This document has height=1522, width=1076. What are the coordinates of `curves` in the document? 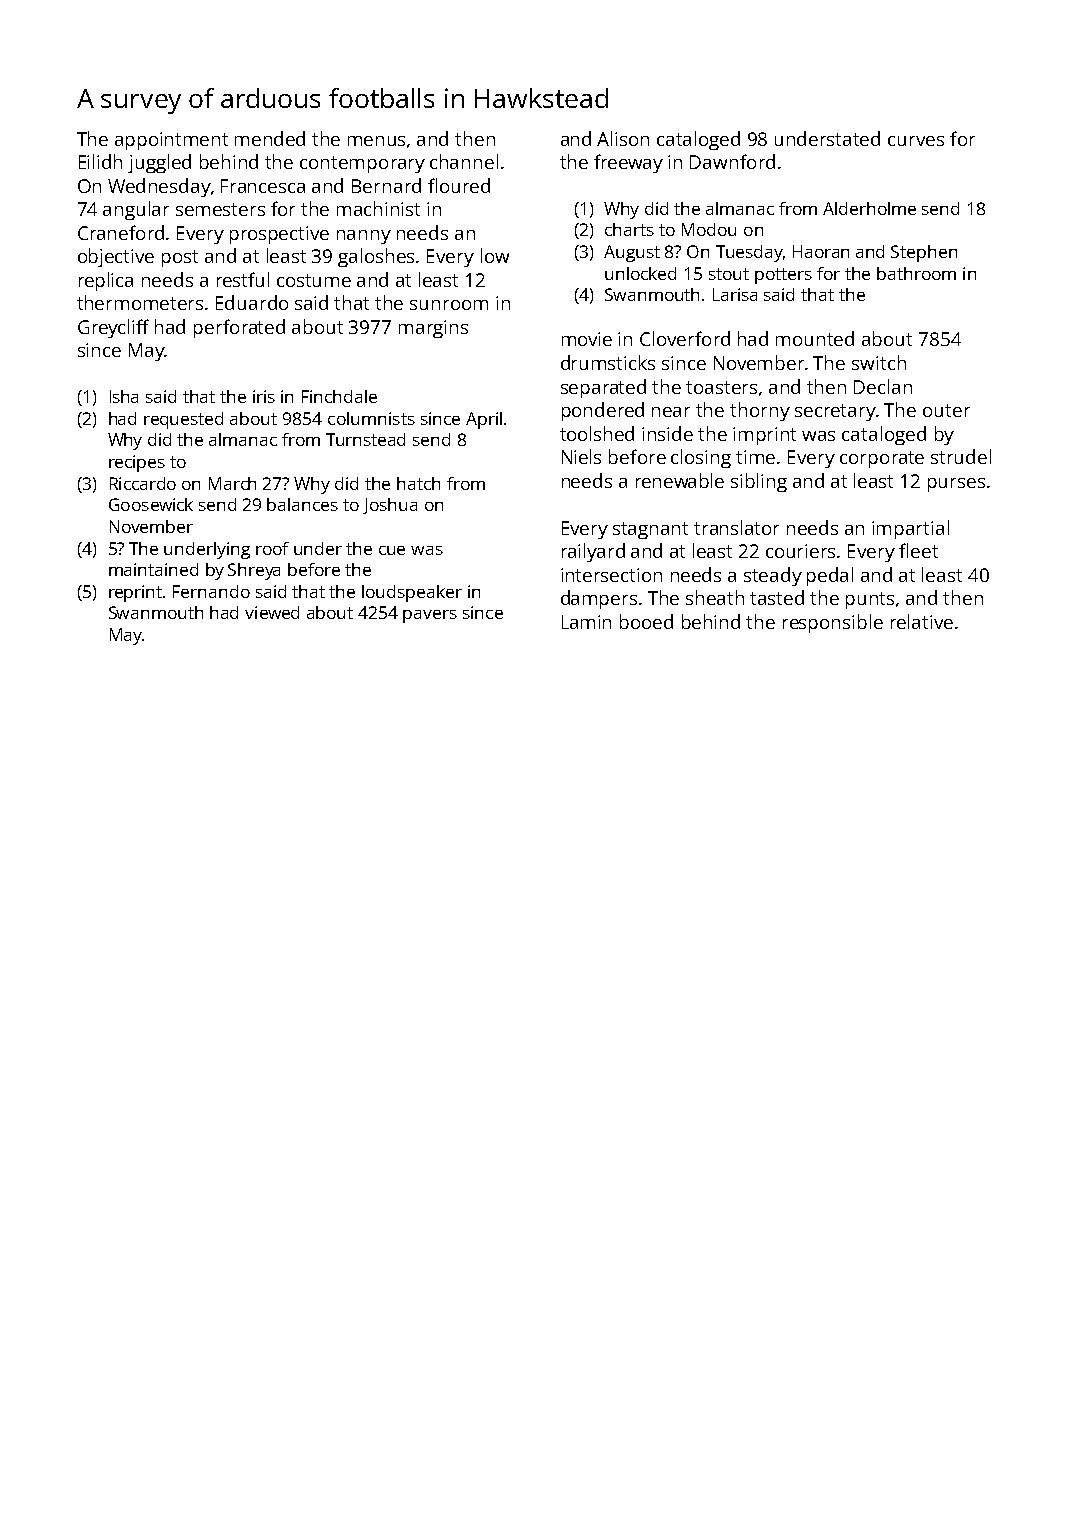 It's located at (916, 141).
